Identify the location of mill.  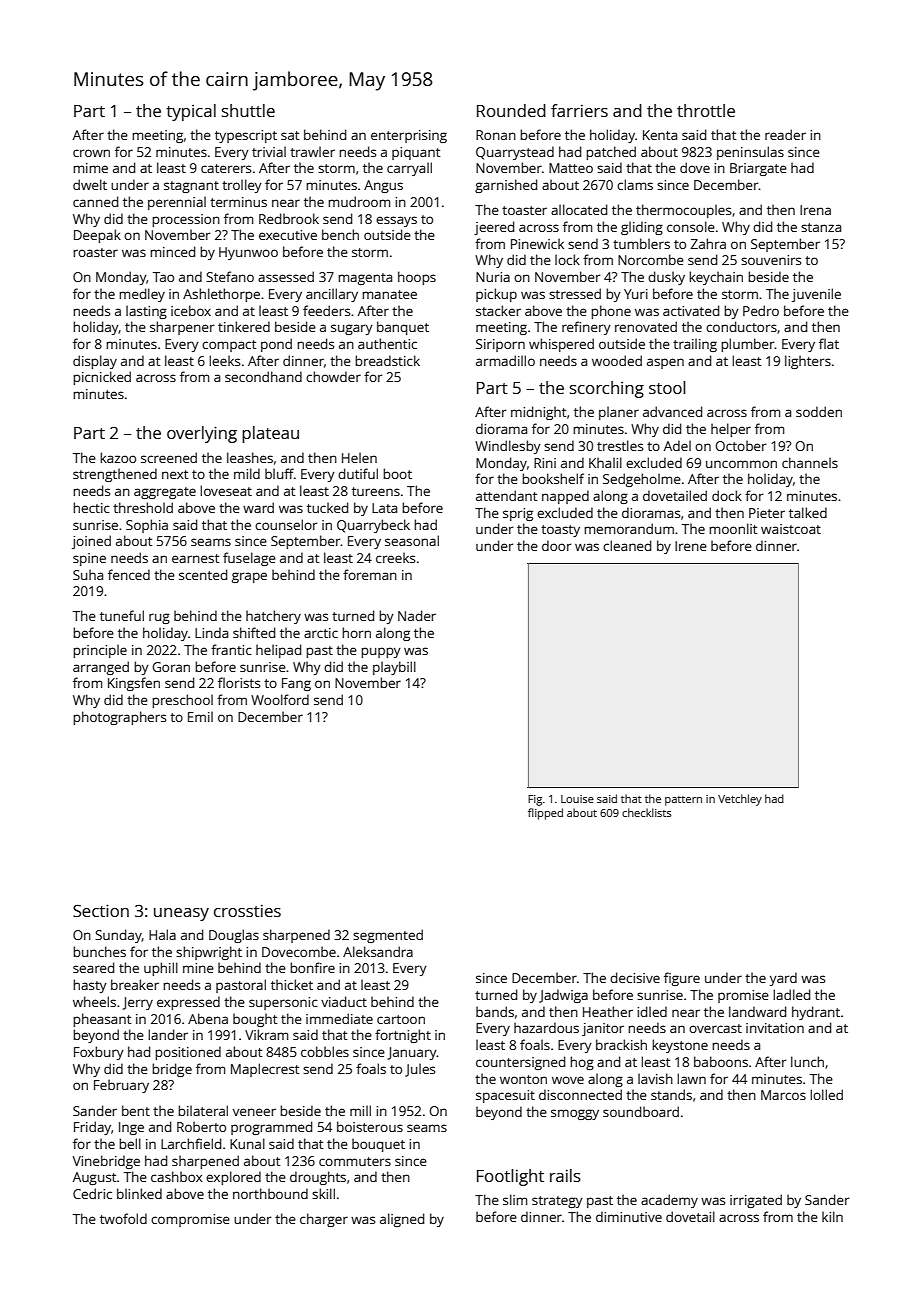
(360, 1110).
